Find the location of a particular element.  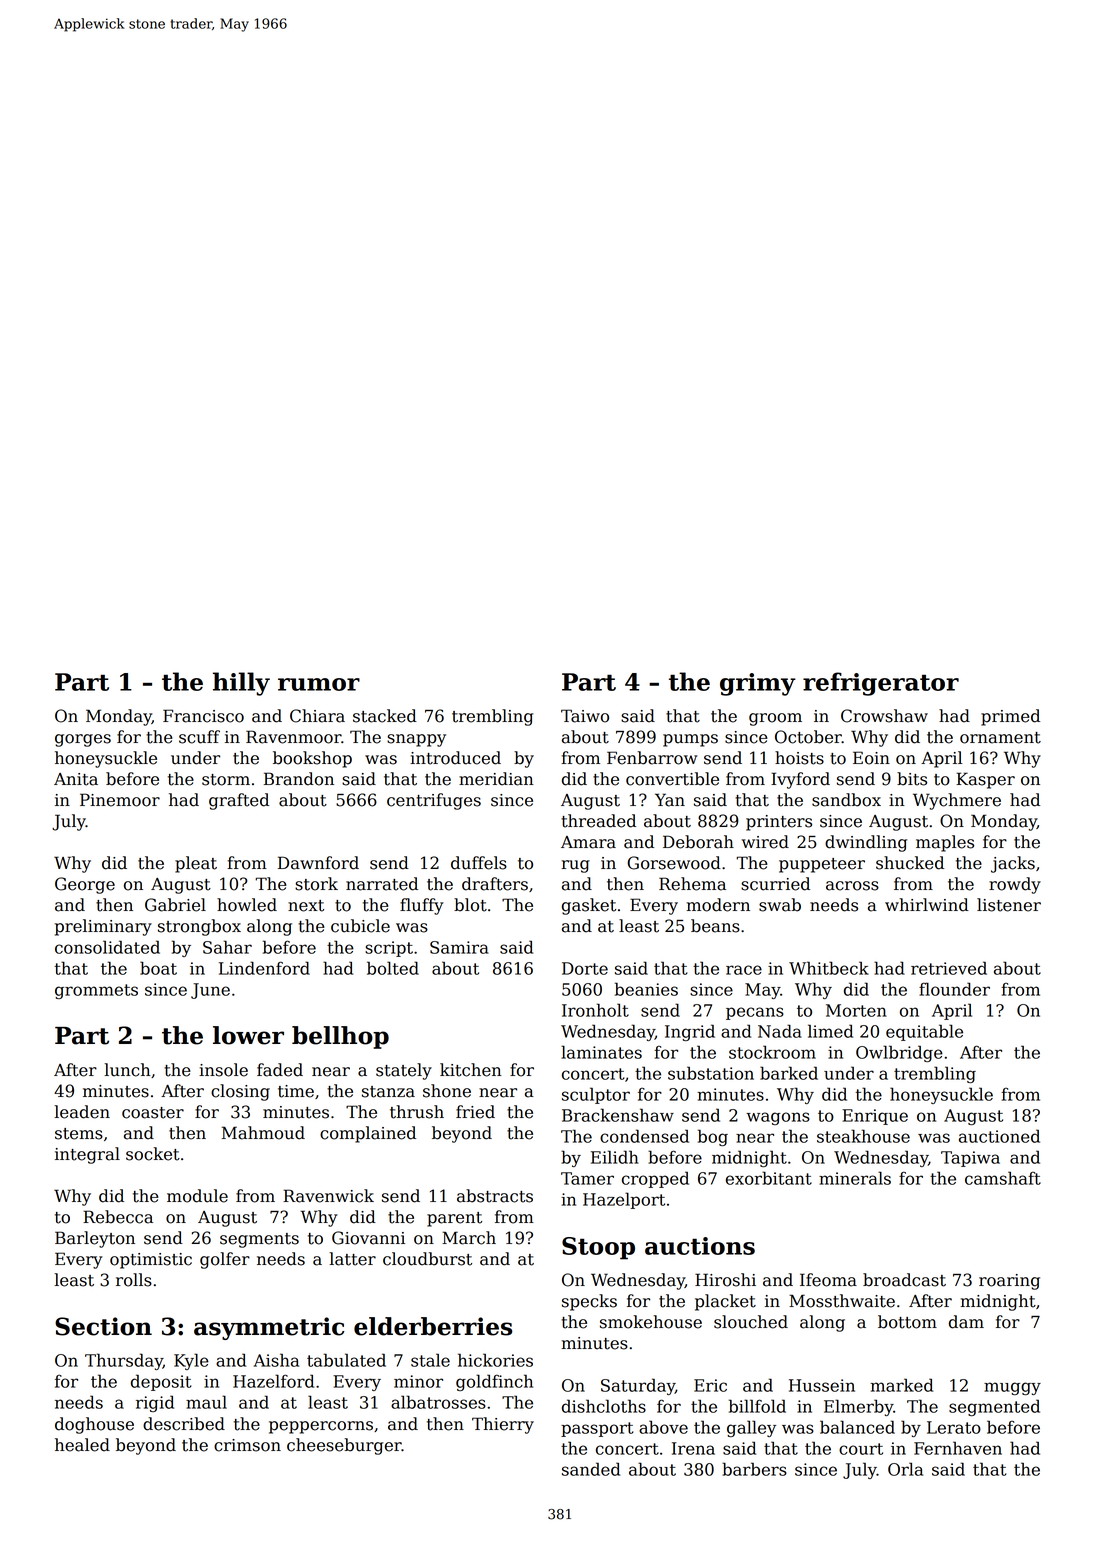

snappy is located at coordinates (416, 740).
